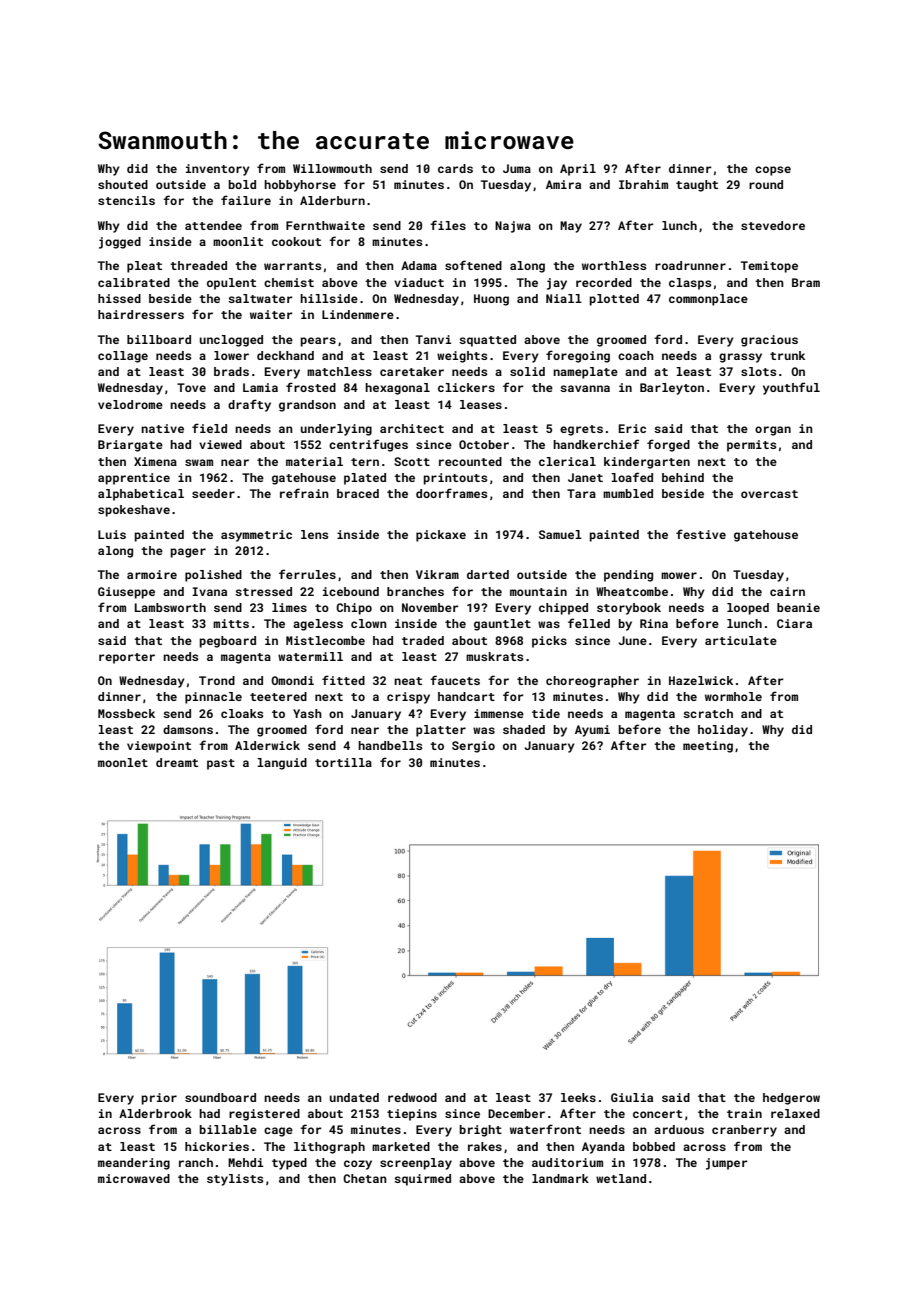  Describe the element at coordinates (806, 282) in the screenshot. I see `Bram` at that location.
